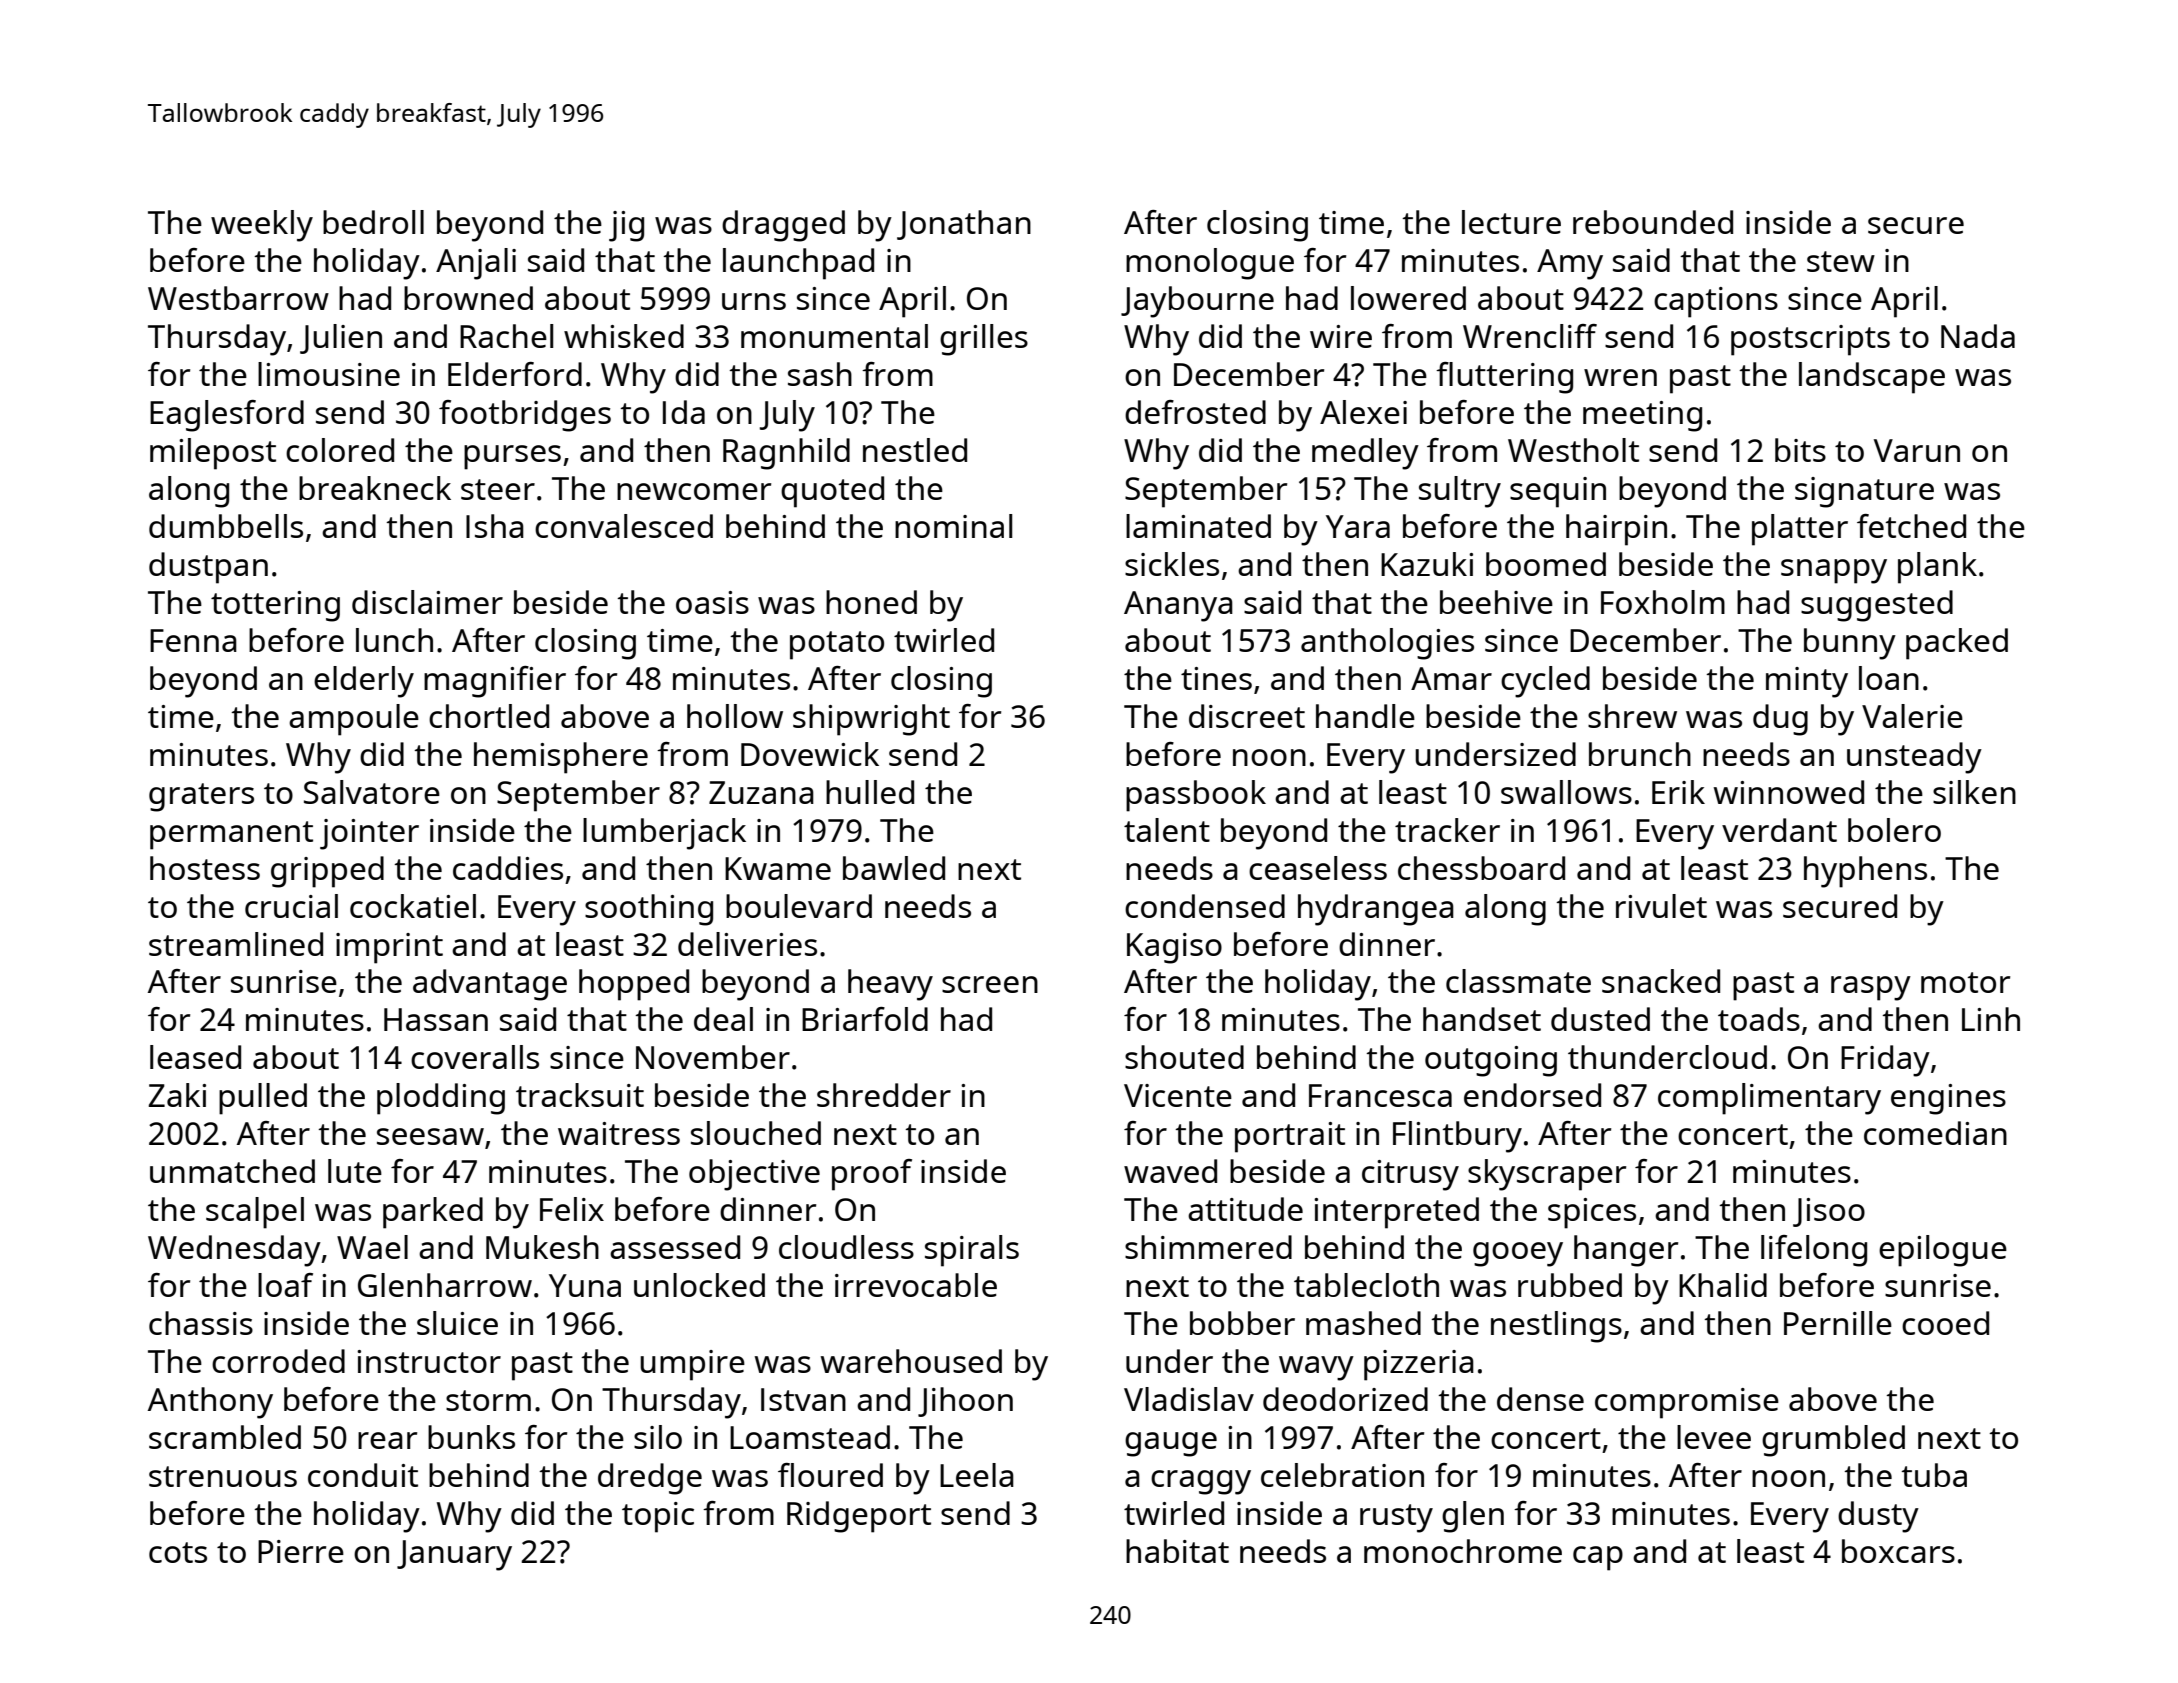 The height and width of the page is (1683, 2178). Describe the element at coordinates (234, 1251) in the page. I see `Wednesday` at that location.
